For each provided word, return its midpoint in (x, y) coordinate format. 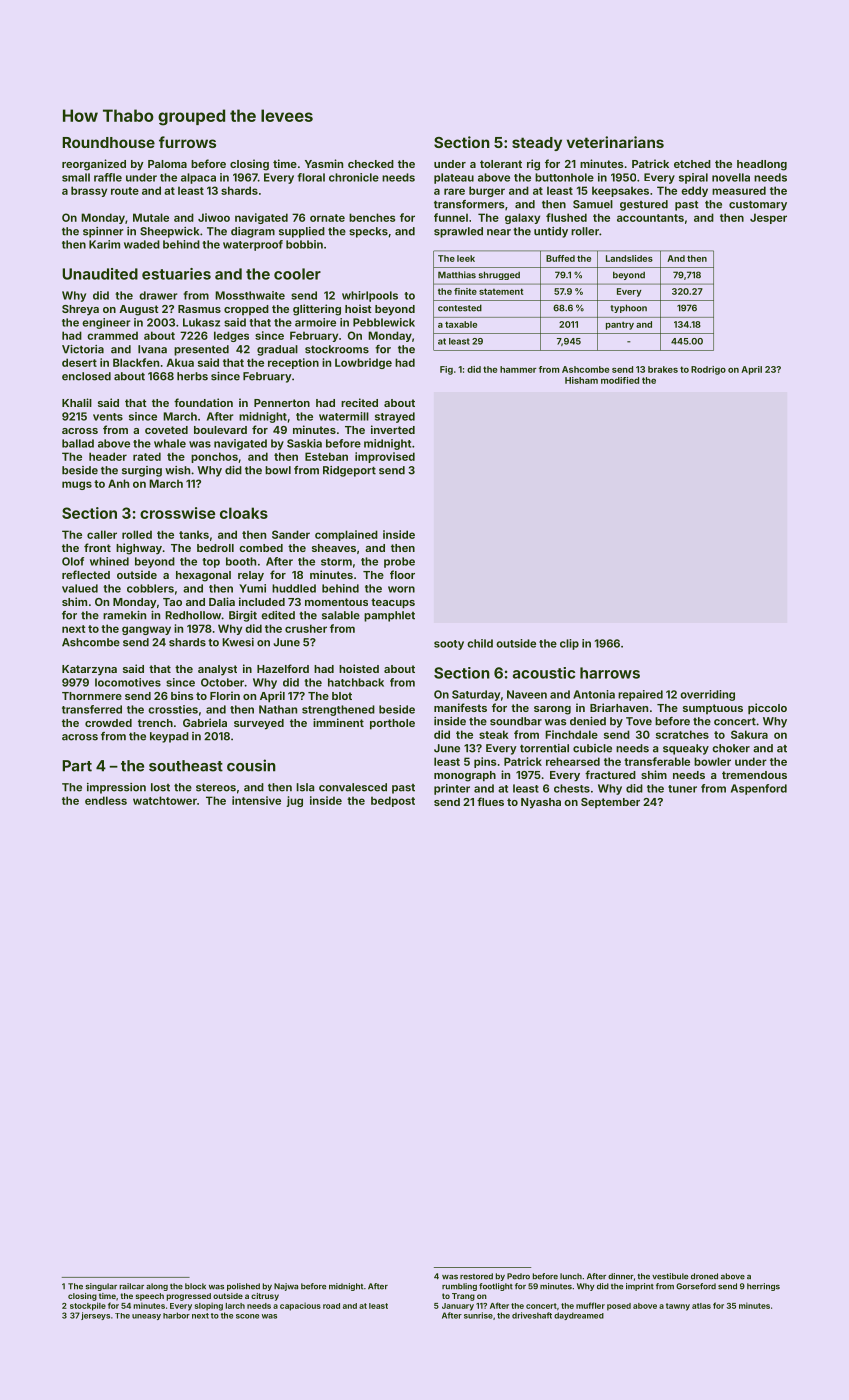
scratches (682, 734)
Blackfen (136, 362)
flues (490, 801)
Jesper (768, 218)
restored (476, 1276)
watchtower (165, 800)
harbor (176, 1315)
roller (585, 231)
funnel (451, 217)
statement (501, 291)
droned (704, 1276)
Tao (172, 602)
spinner (103, 232)
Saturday (476, 695)
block (195, 1286)
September (610, 803)
